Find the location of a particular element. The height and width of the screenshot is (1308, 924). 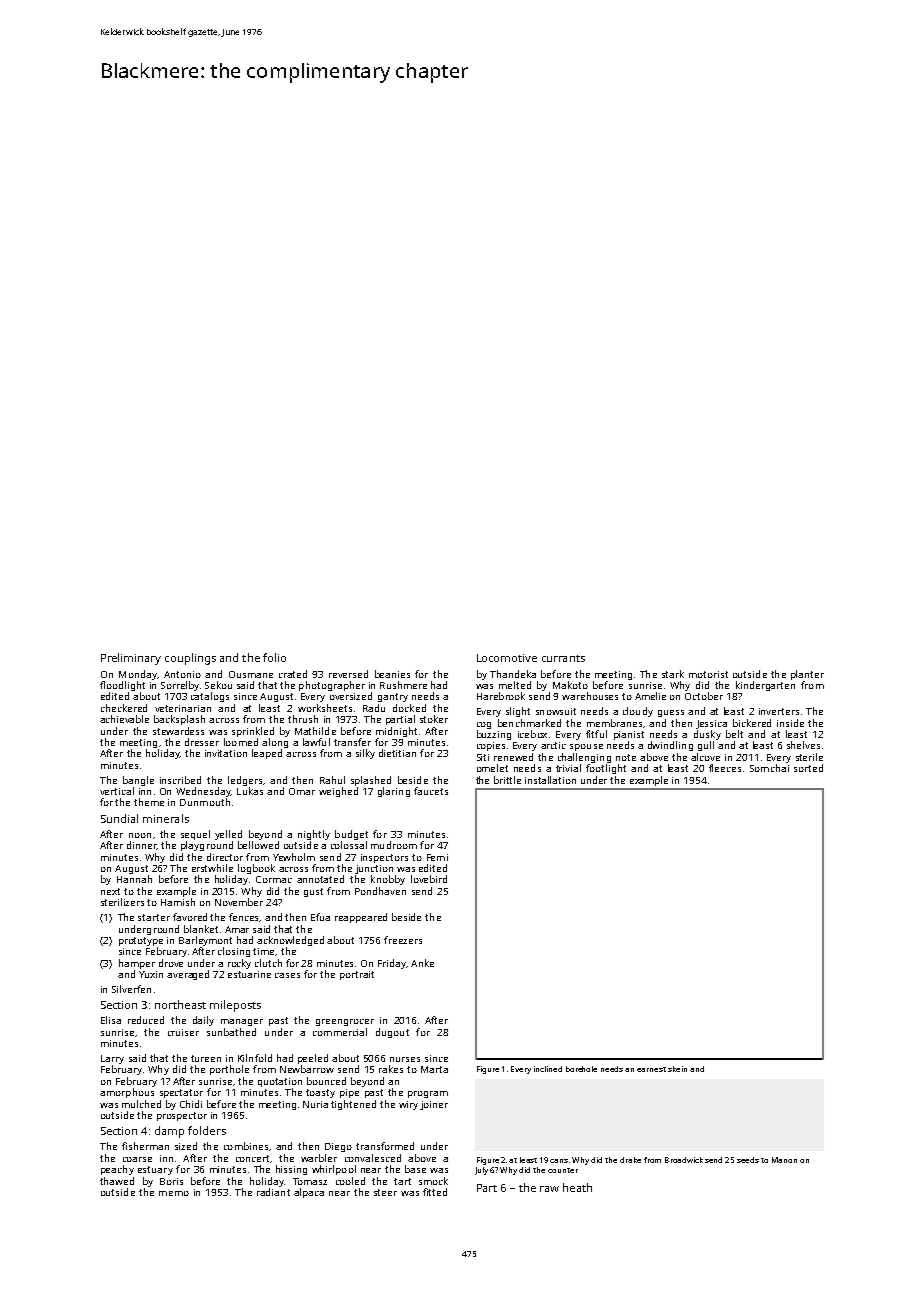

Elisa is located at coordinates (111, 1020).
